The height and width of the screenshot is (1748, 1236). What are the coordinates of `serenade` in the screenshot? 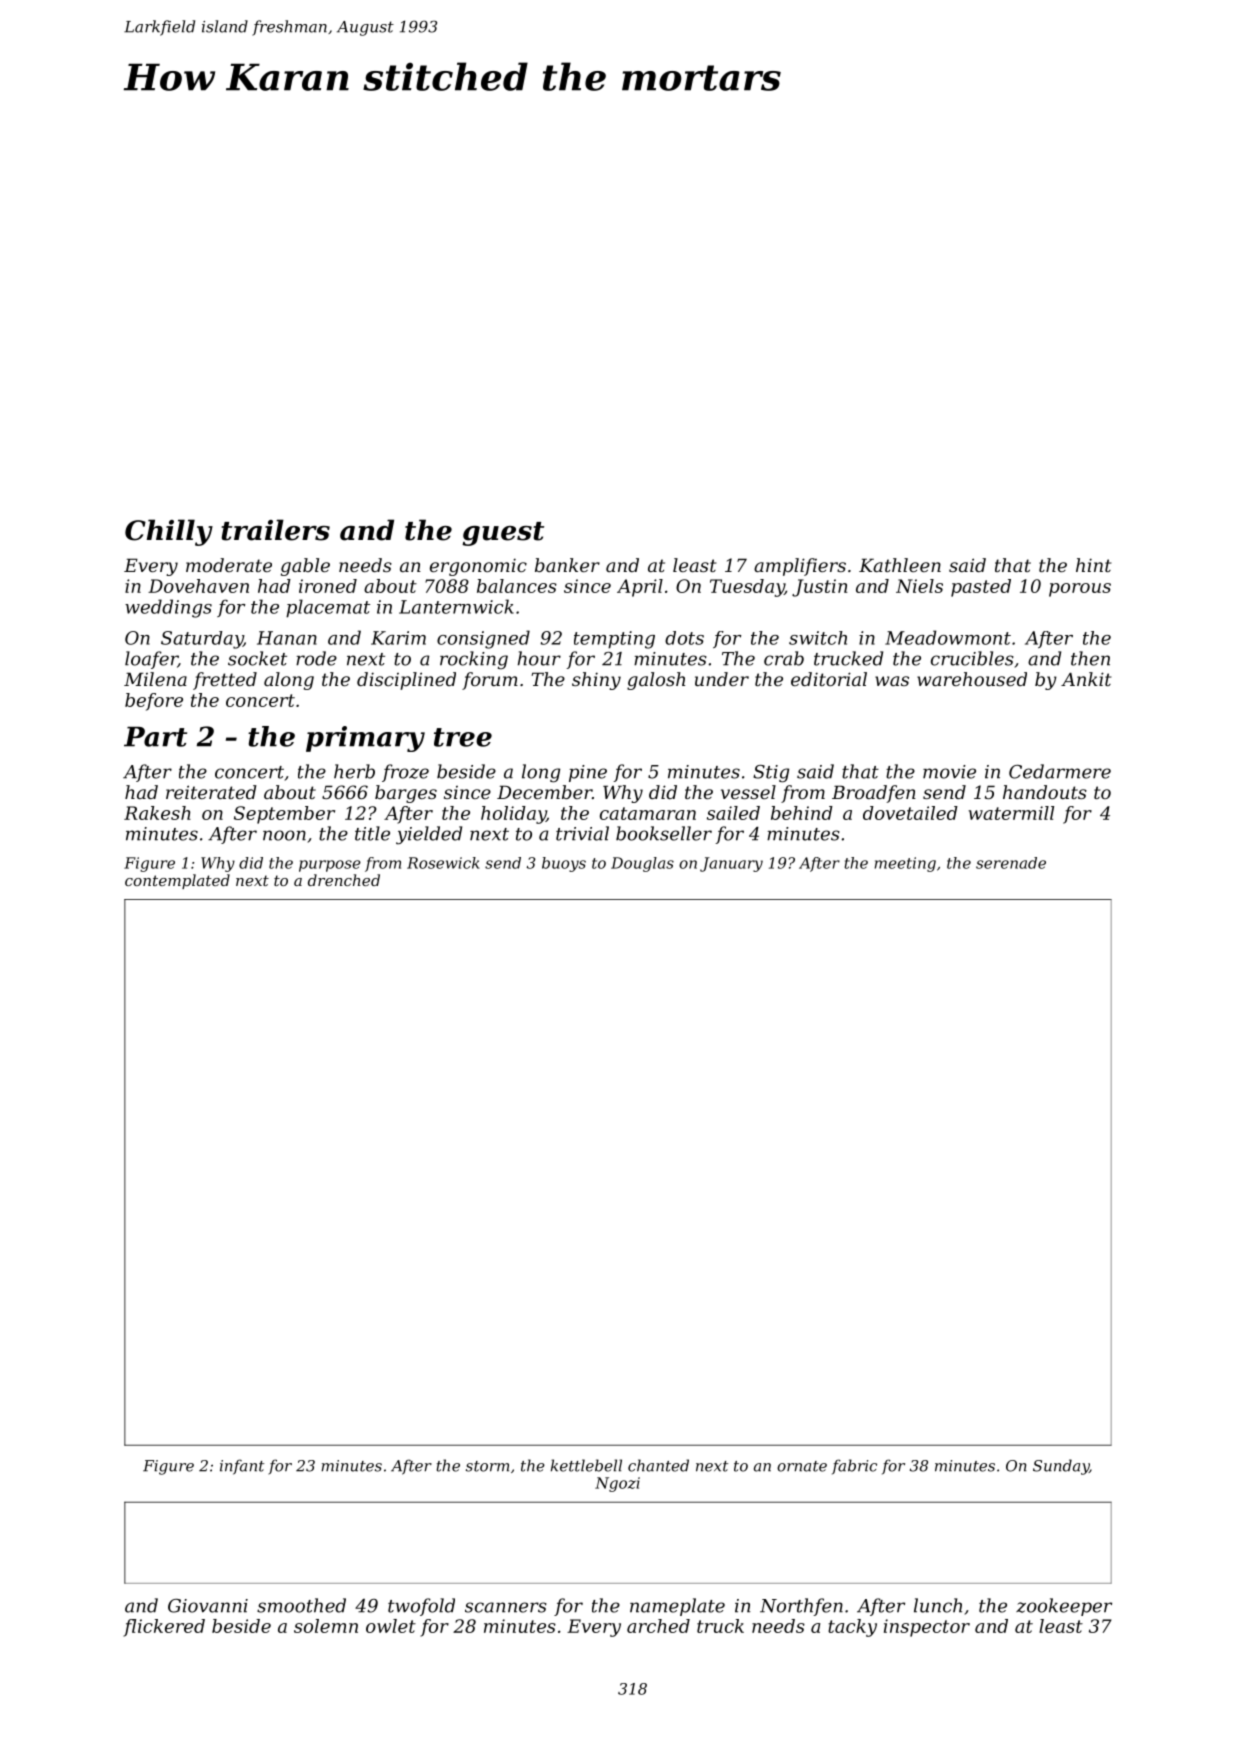 It's located at (1011, 863).
